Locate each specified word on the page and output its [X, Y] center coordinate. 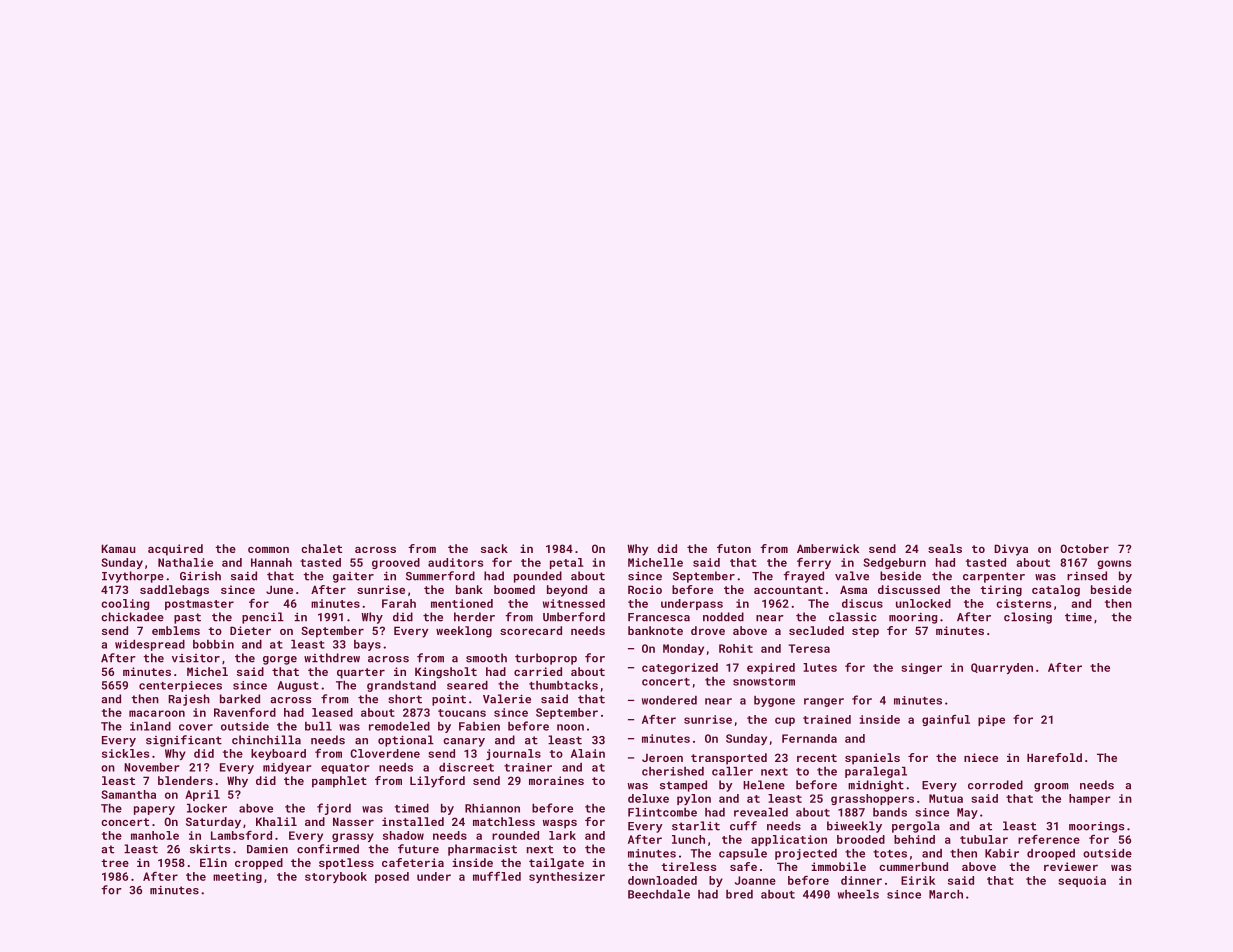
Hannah [271, 562]
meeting [237, 877]
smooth [486, 658]
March [946, 894]
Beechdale [659, 894]
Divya [1011, 550]
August [298, 686]
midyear [287, 768]
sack [494, 548]
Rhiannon [492, 808]
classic [853, 617]
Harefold [1054, 757]
